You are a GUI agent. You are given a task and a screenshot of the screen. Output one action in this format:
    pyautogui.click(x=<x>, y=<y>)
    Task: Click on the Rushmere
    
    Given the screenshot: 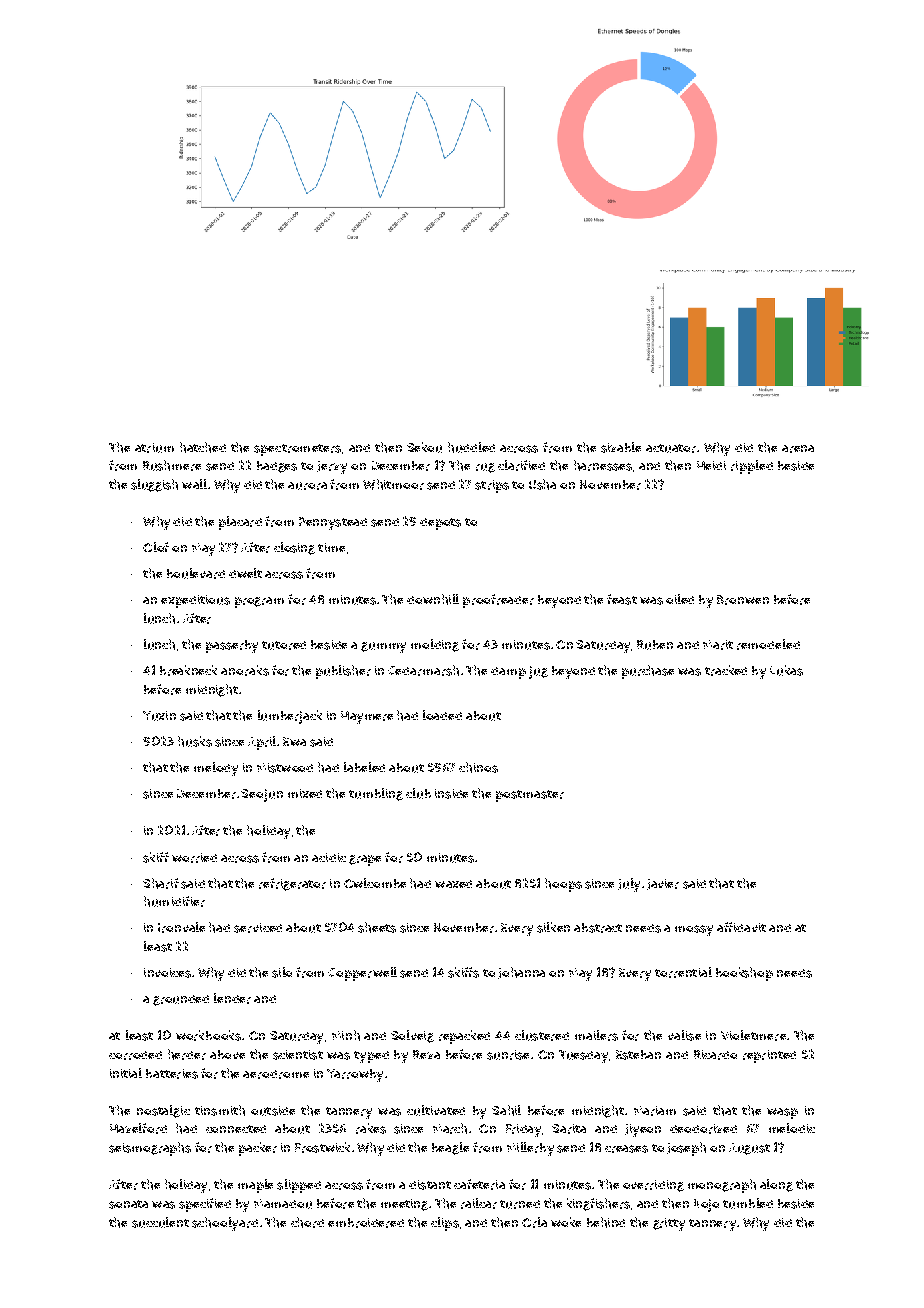 What is the action you would take?
    pyautogui.click(x=172, y=465)
